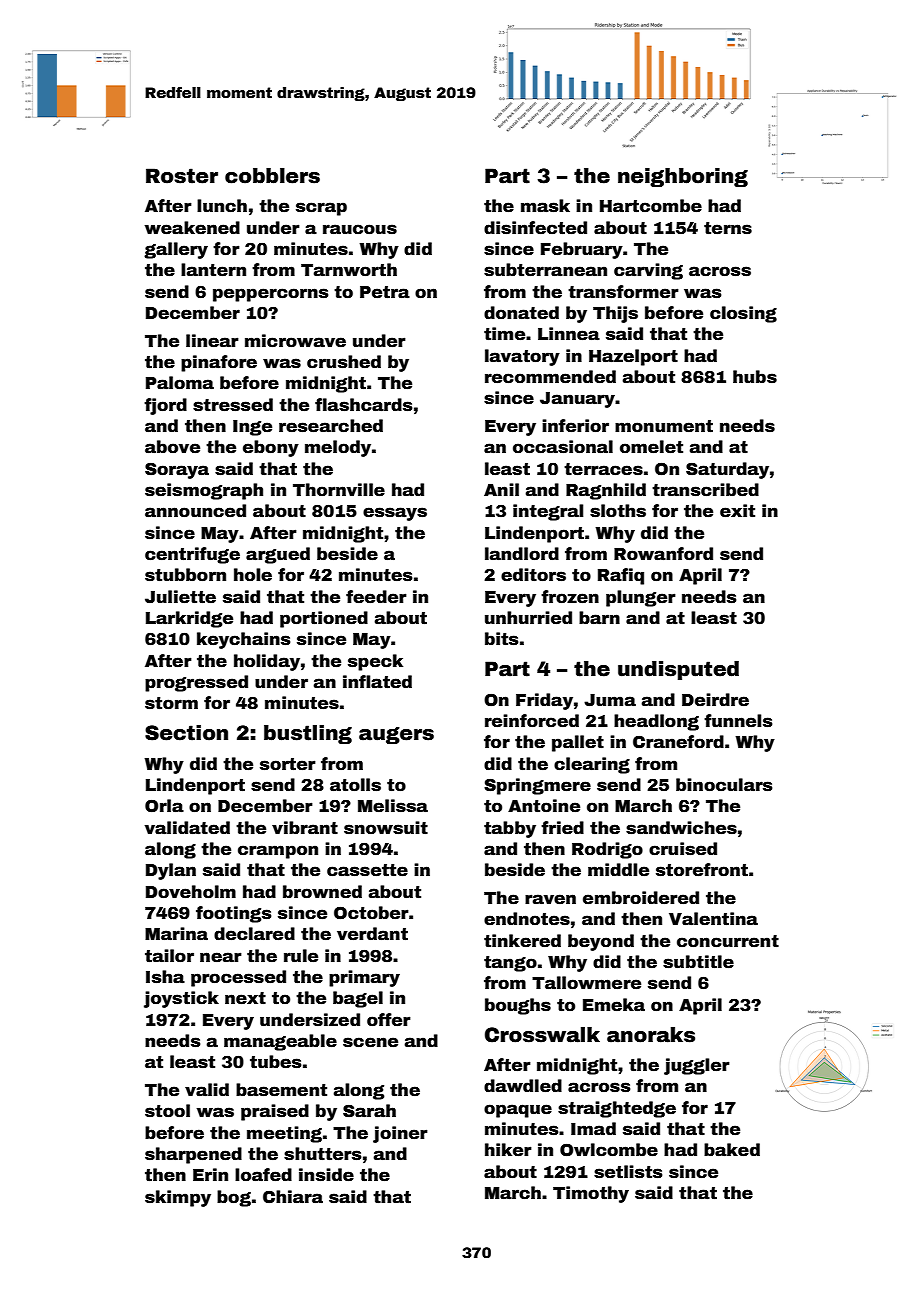 The width and height of the screenshot is (924, 1311). What do you see at coordinates (272, 176) in the screenshot?
I see `cobblers` at bounding box center [272, 176].
